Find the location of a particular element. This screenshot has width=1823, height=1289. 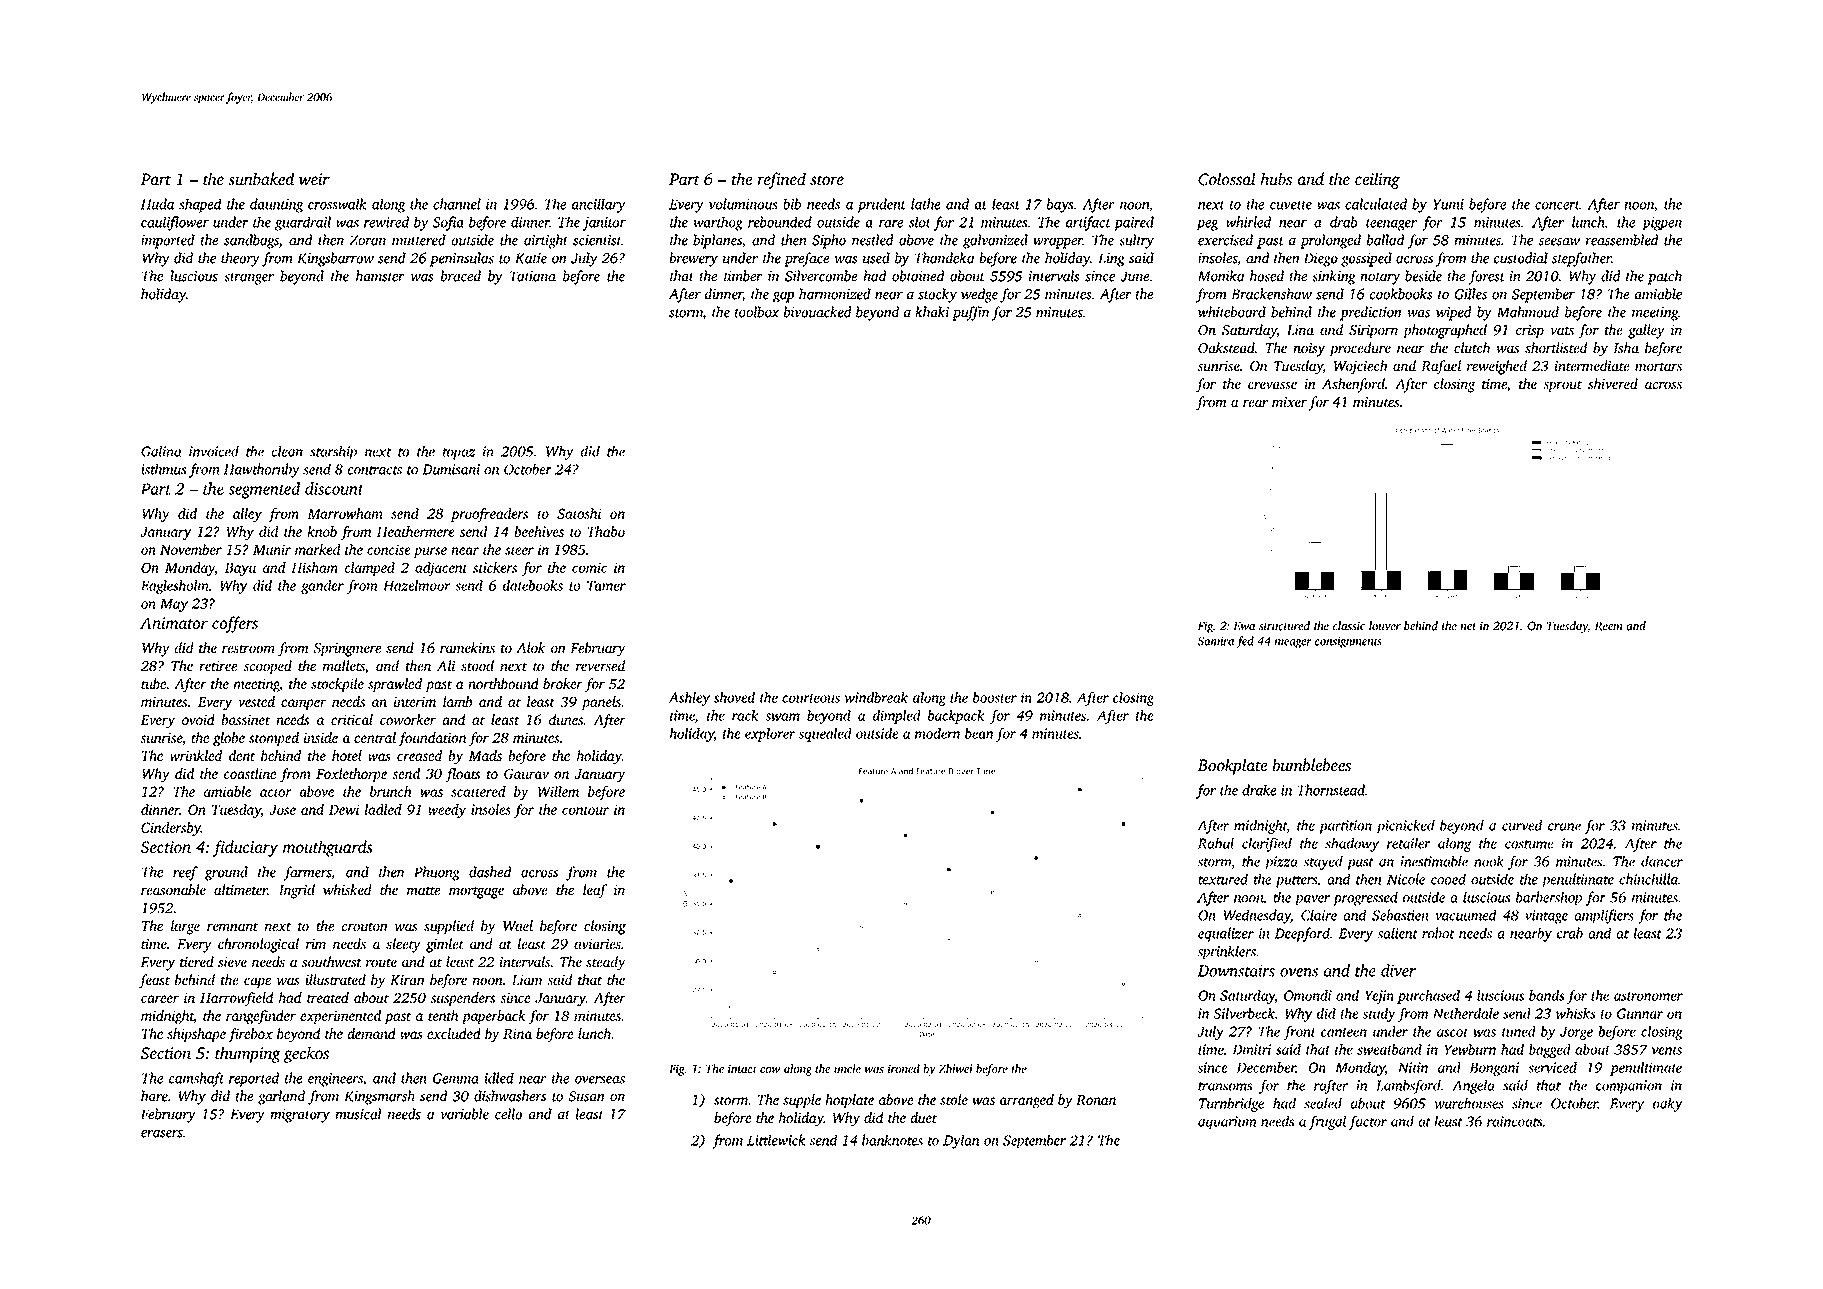

refined is located at coordinates (781, 180).
